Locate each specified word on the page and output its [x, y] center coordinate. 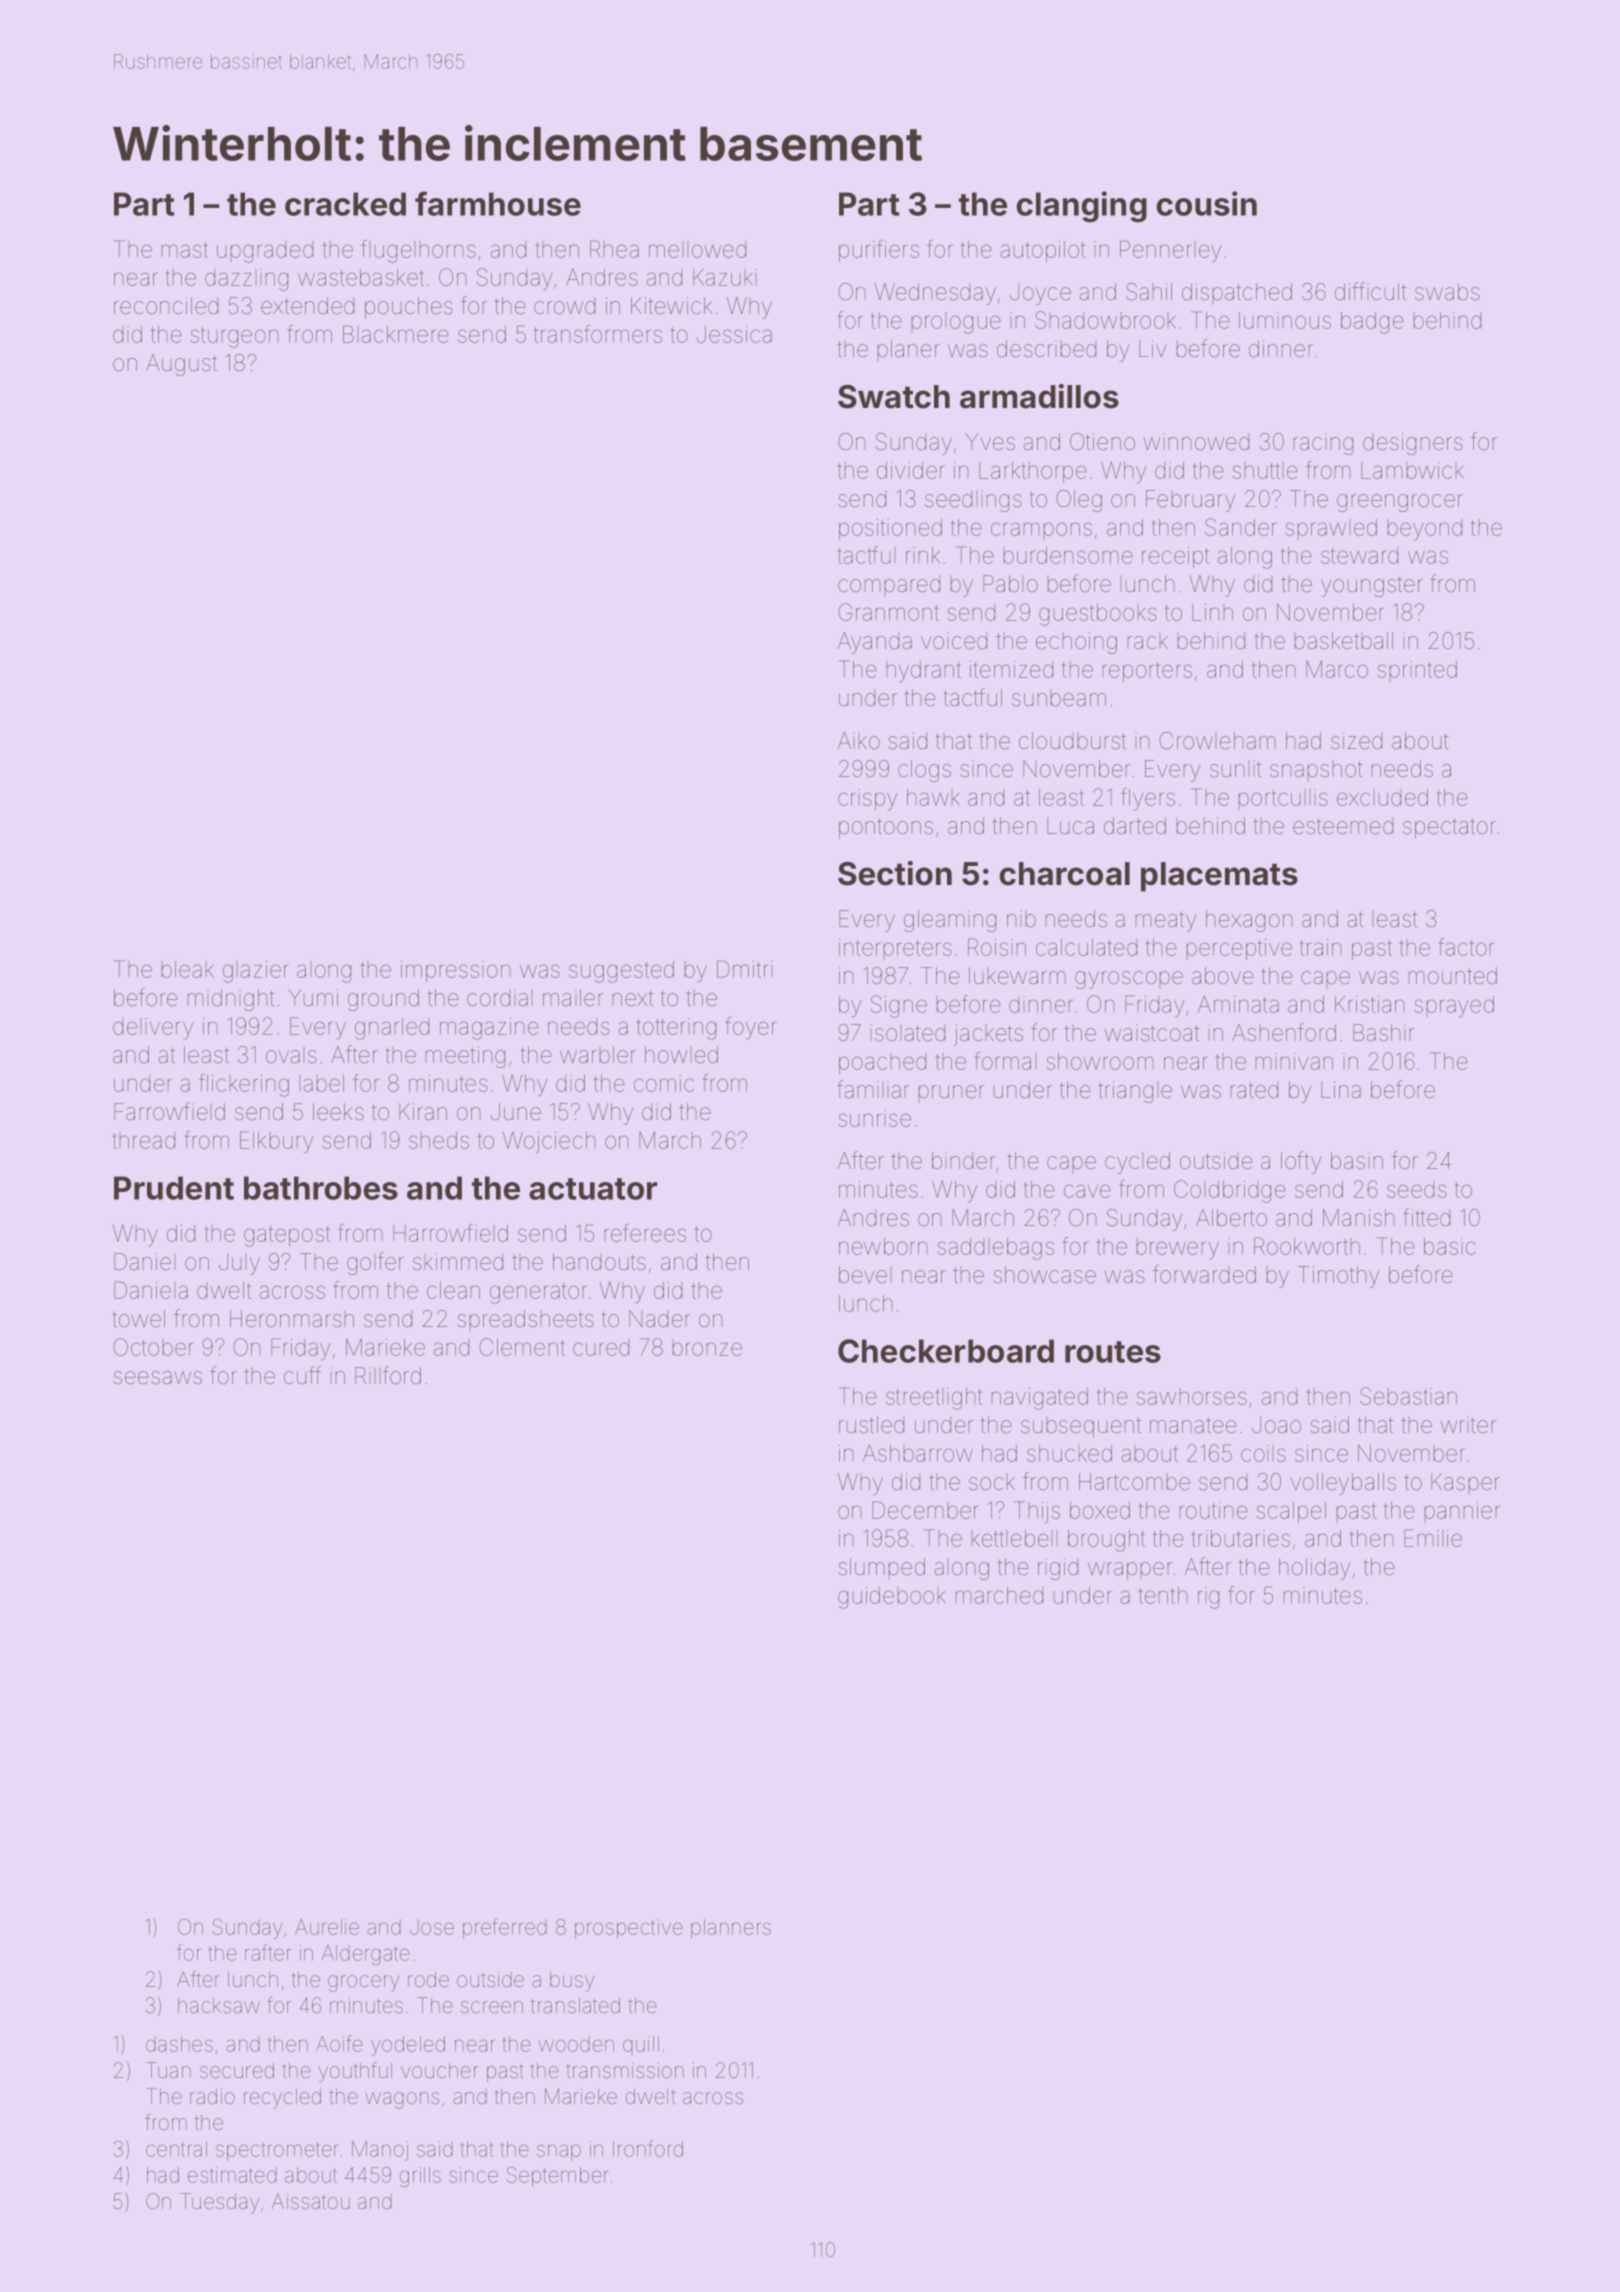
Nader [659, 1319]
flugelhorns [418, 251]
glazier [255, 972]
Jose [432, 1927]
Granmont [888, 612]
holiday [1314, 1569]
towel [138, 1319]
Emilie [1433, 1538]
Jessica [734, 334]
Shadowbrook [1105, 320]
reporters [1147, 672]
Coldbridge [1230, 1191]
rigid [1058, 1569]
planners [731, 1929]
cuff [302, 1375]
